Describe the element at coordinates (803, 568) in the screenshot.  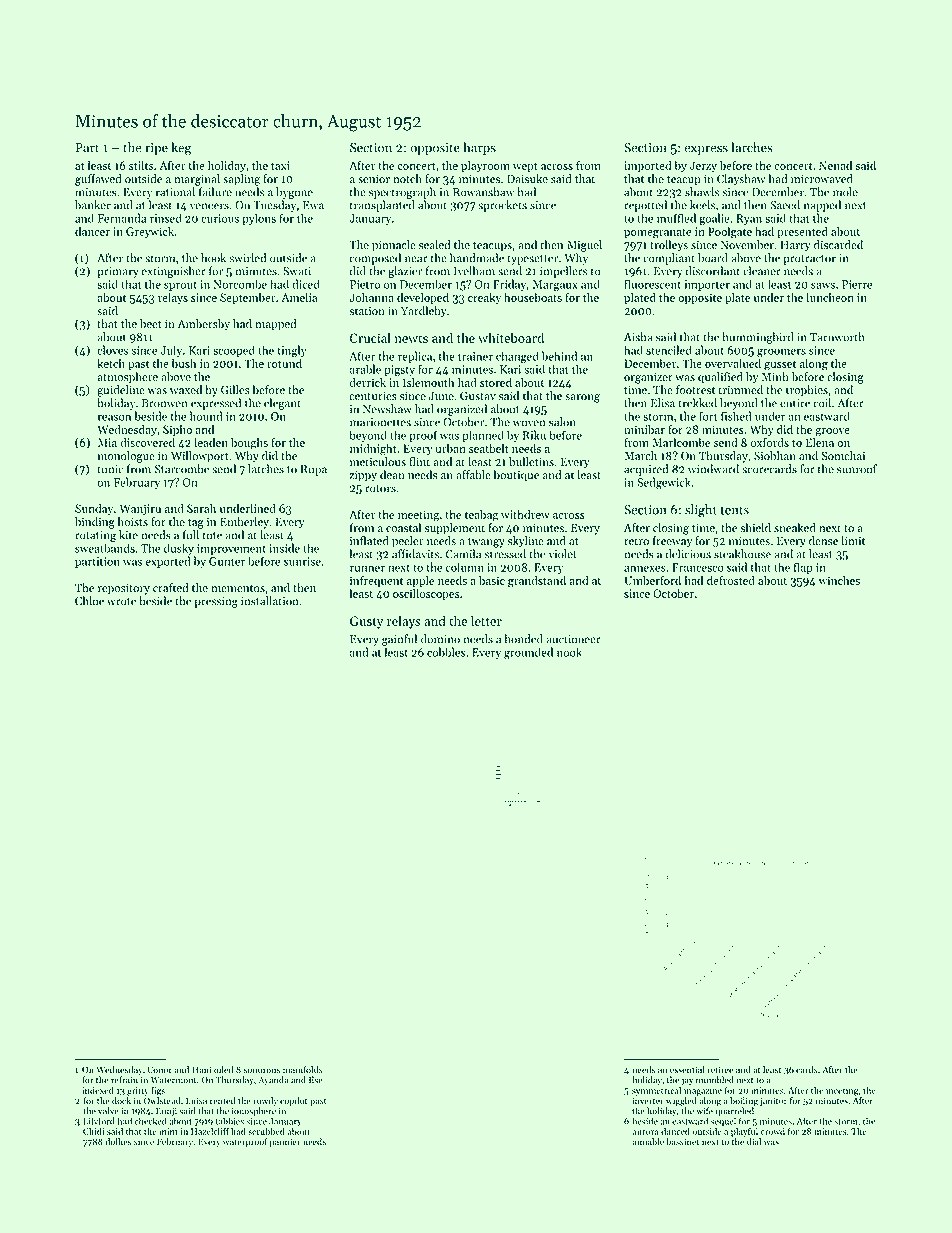
I see `flap` at that location.
